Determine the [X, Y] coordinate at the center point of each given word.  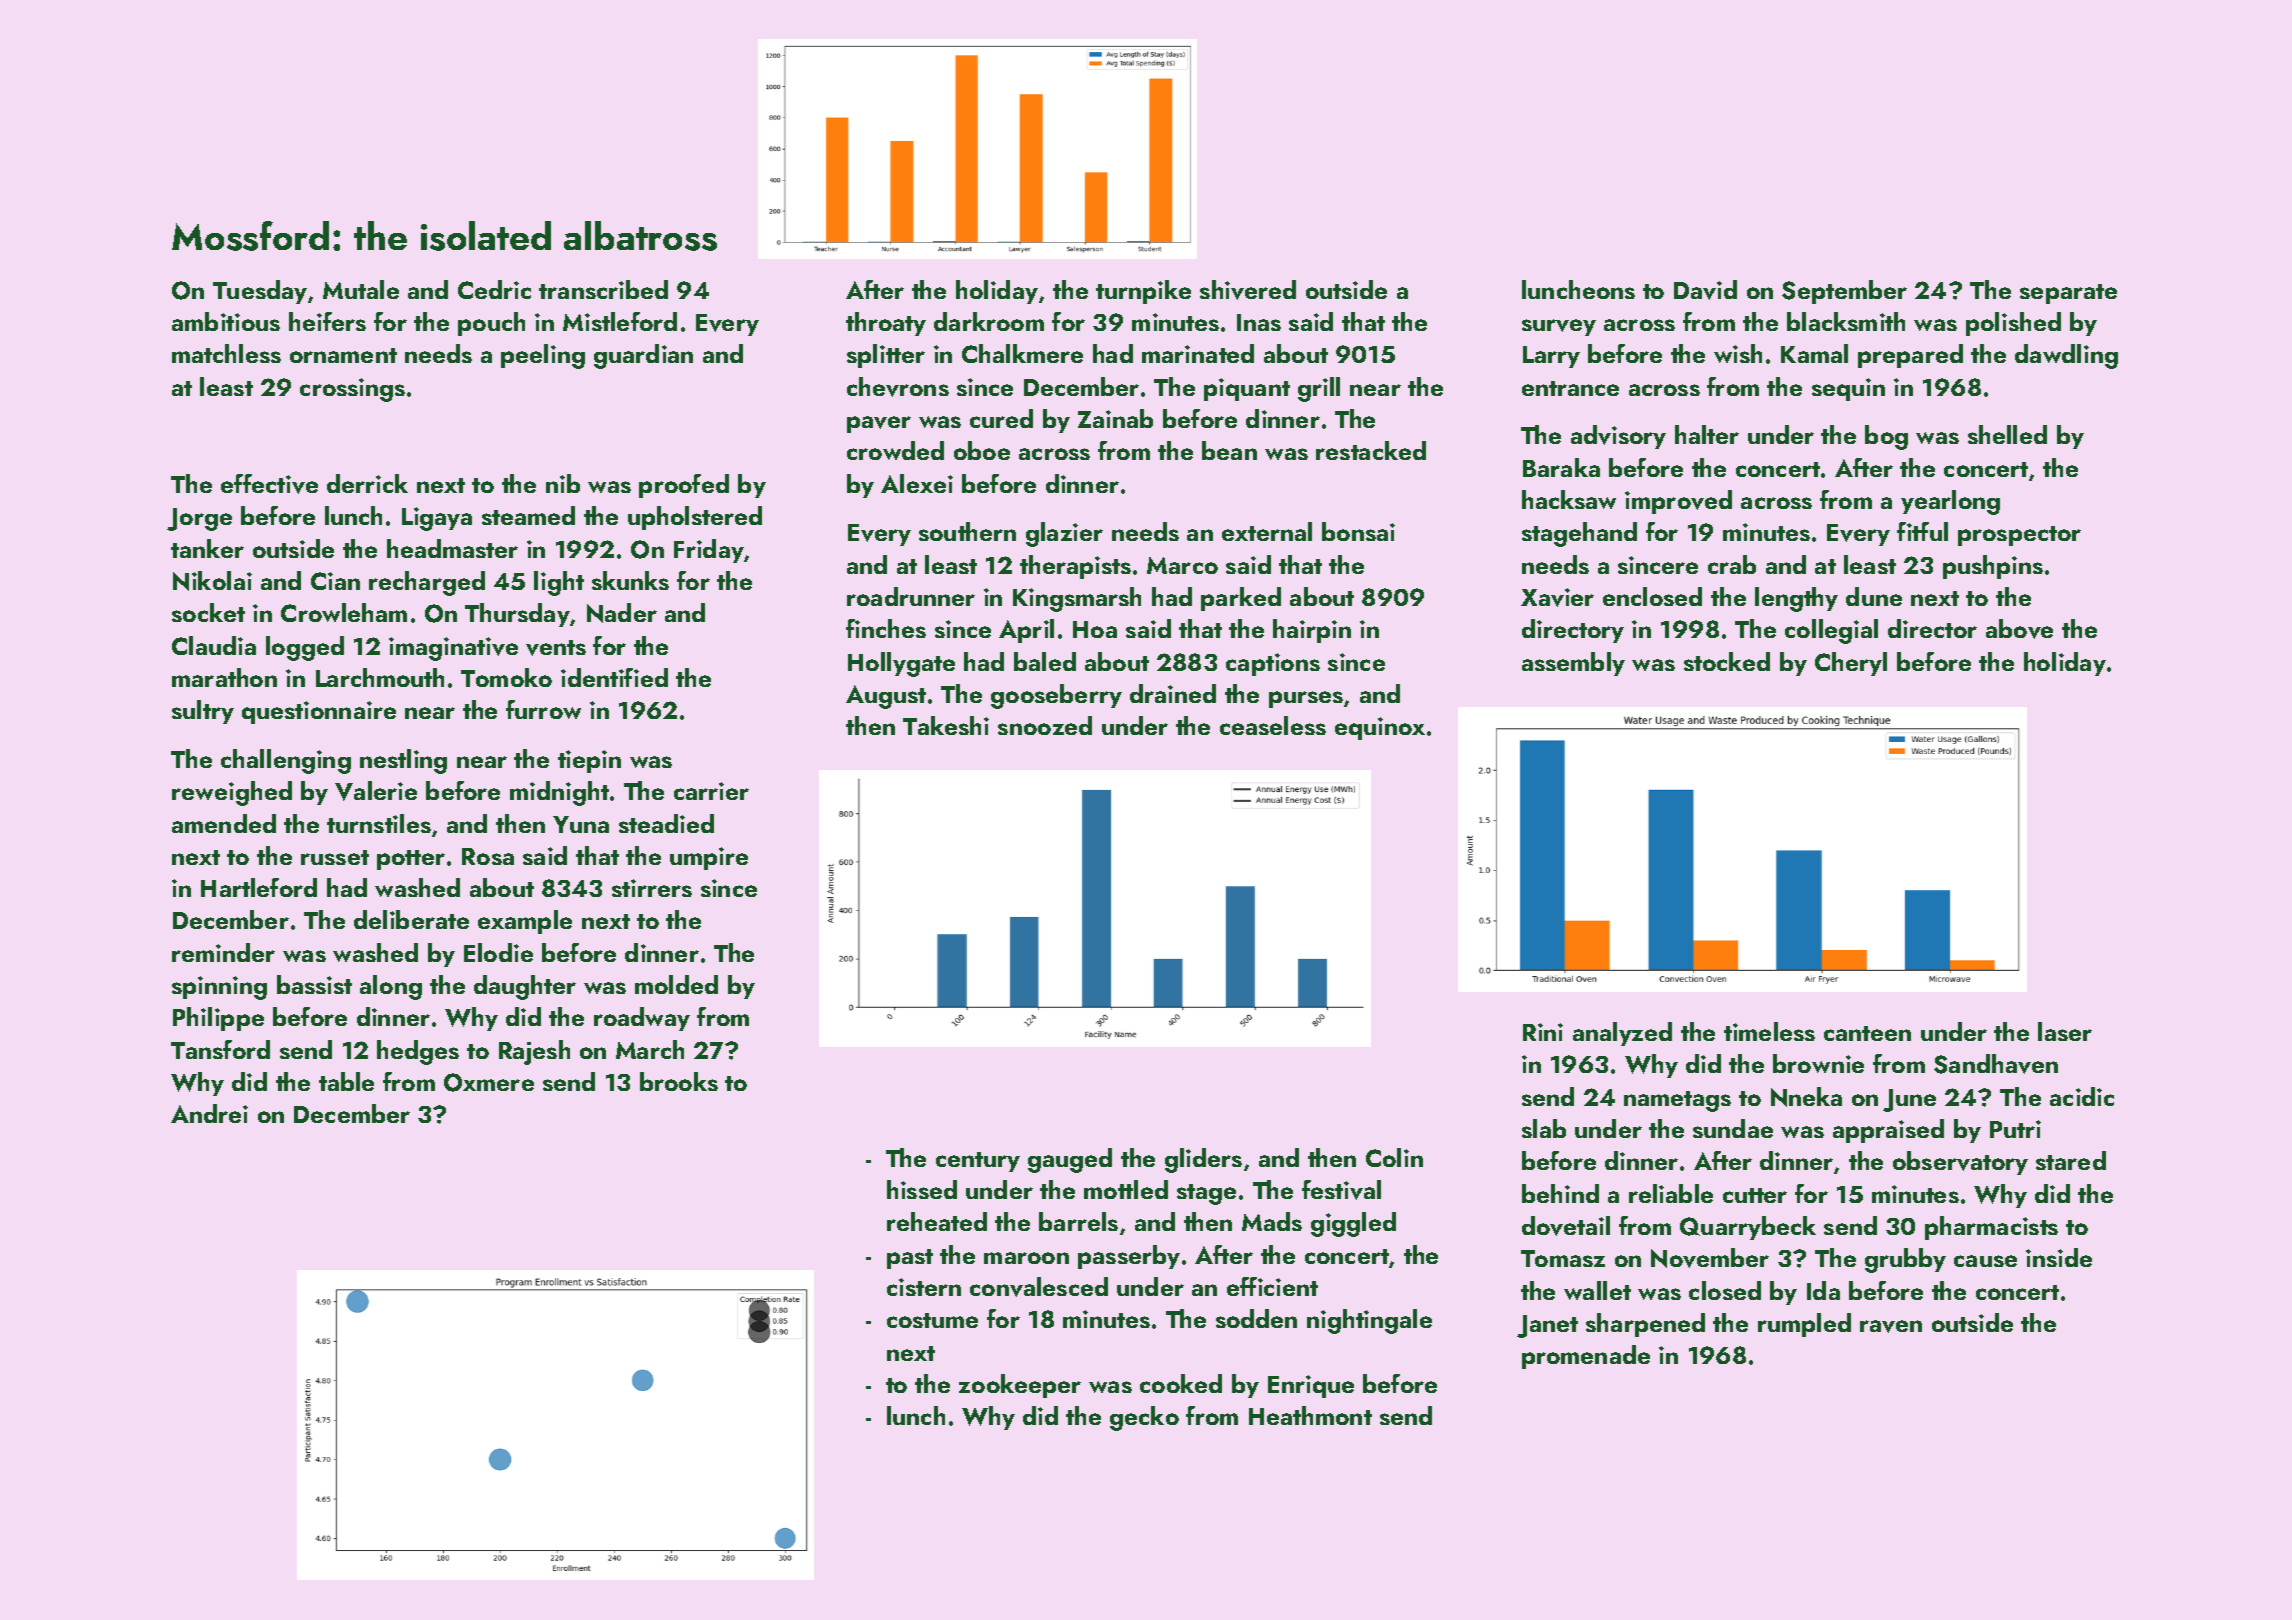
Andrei [209, 1113]
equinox [1380, 728]
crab [1732, 564]
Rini [1543, 1032]
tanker [207, 548]
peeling [543, 356]
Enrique [1311, 1386]
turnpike [1143, 292]
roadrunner [911, 596]
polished [2013, 324]
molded [676, 984]
